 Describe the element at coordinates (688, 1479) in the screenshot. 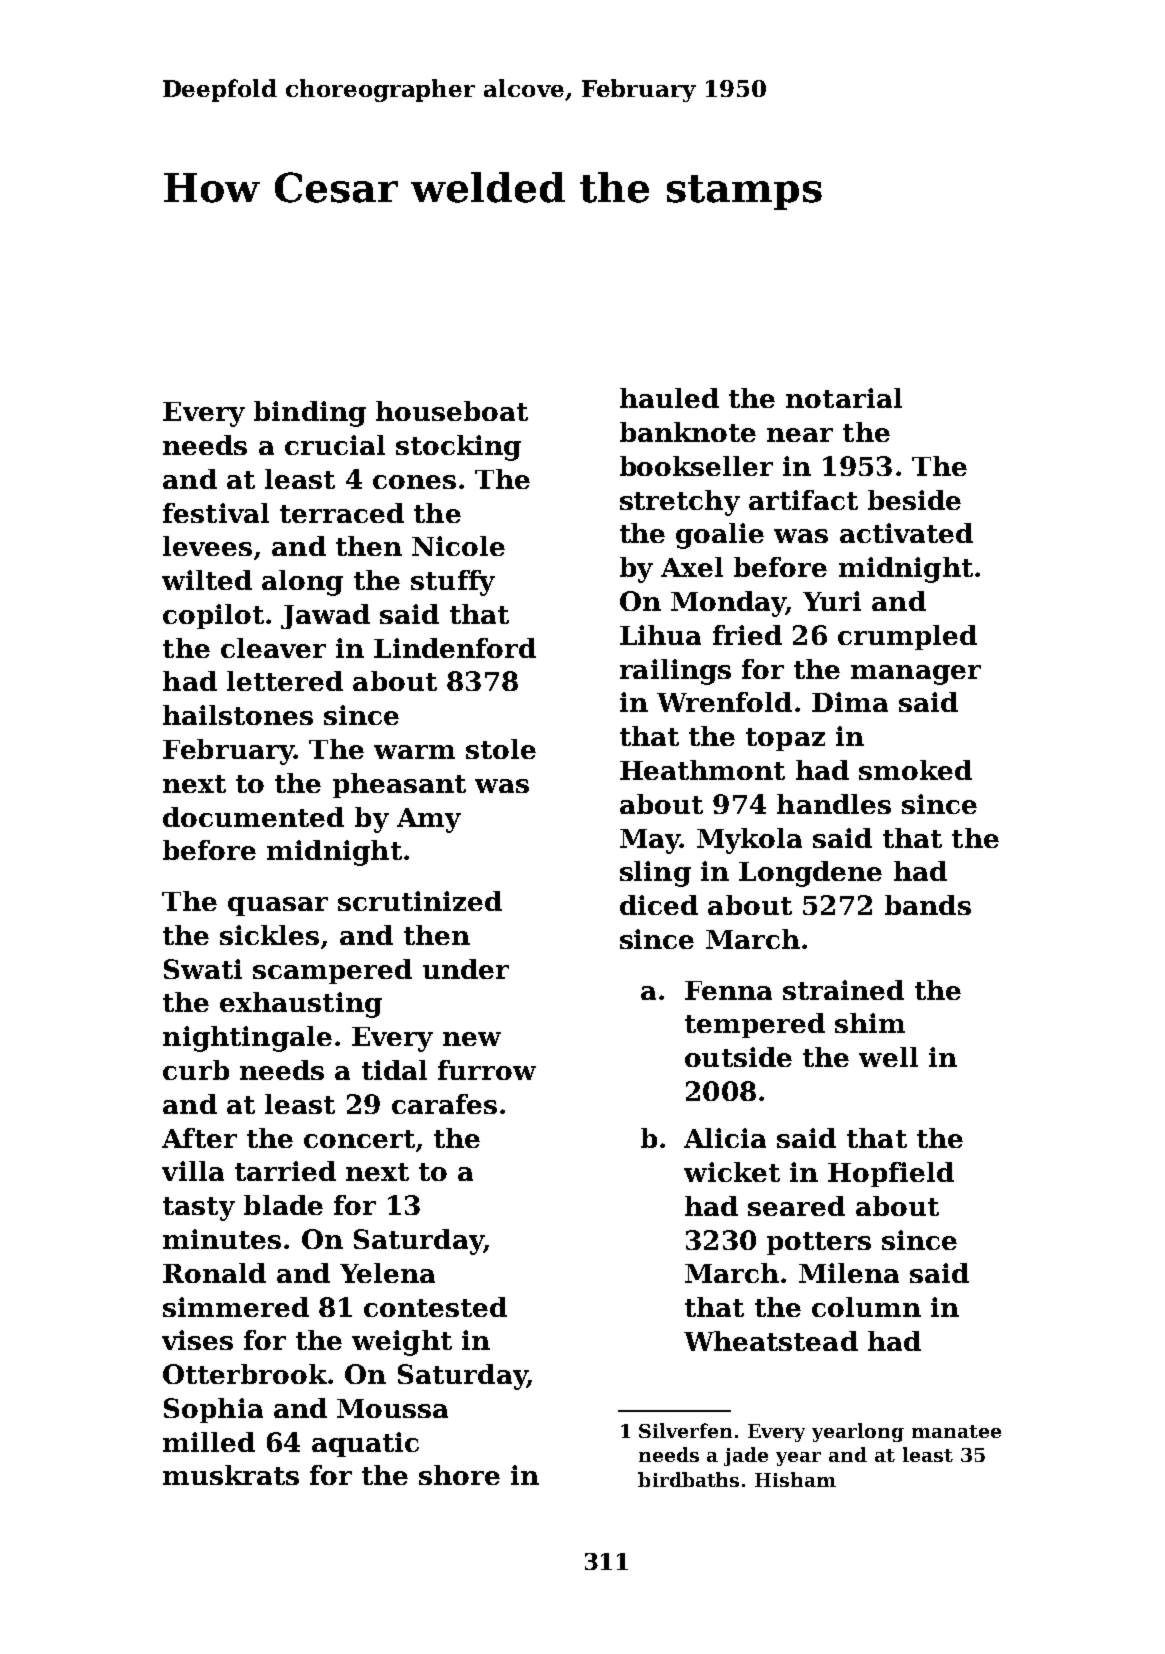

I see `birdbaths` at that location.
